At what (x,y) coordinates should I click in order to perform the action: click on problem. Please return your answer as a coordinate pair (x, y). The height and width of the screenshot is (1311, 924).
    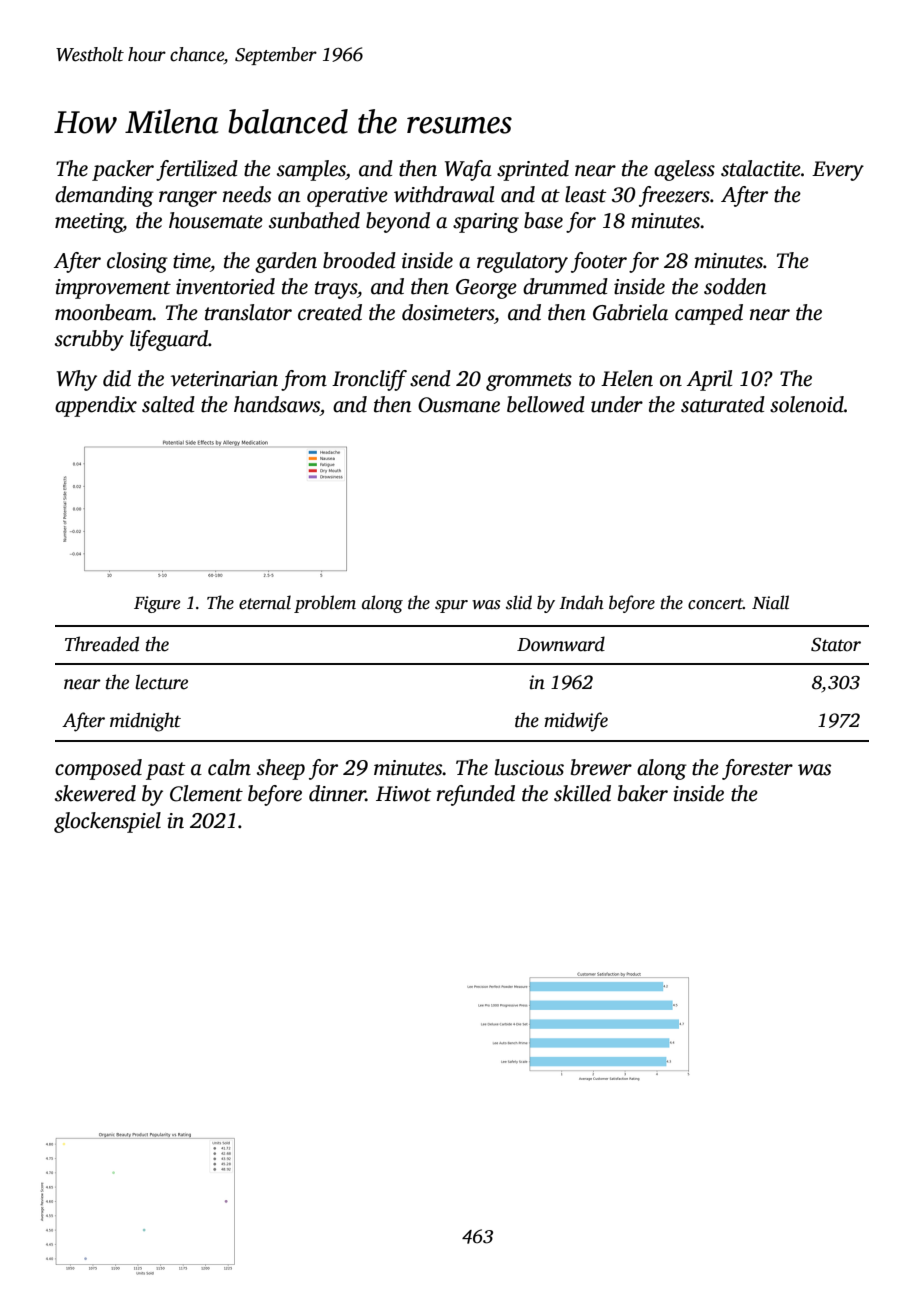
    Looking at the image, I should click on (325, 604).
